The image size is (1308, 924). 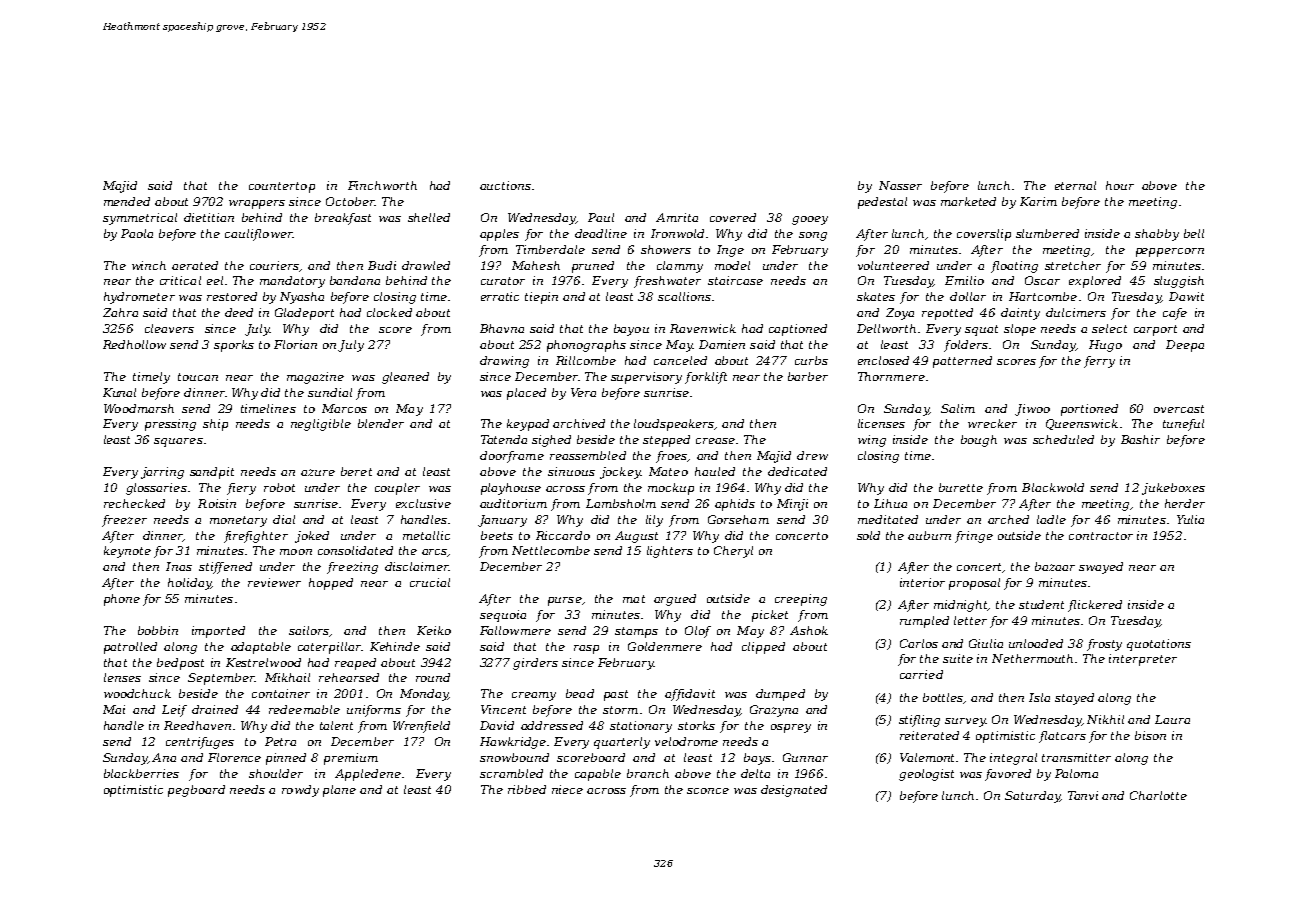 What do you see at coordinates (178, 442) in the document?
I see `squares` at bounding box center [178, 442].
